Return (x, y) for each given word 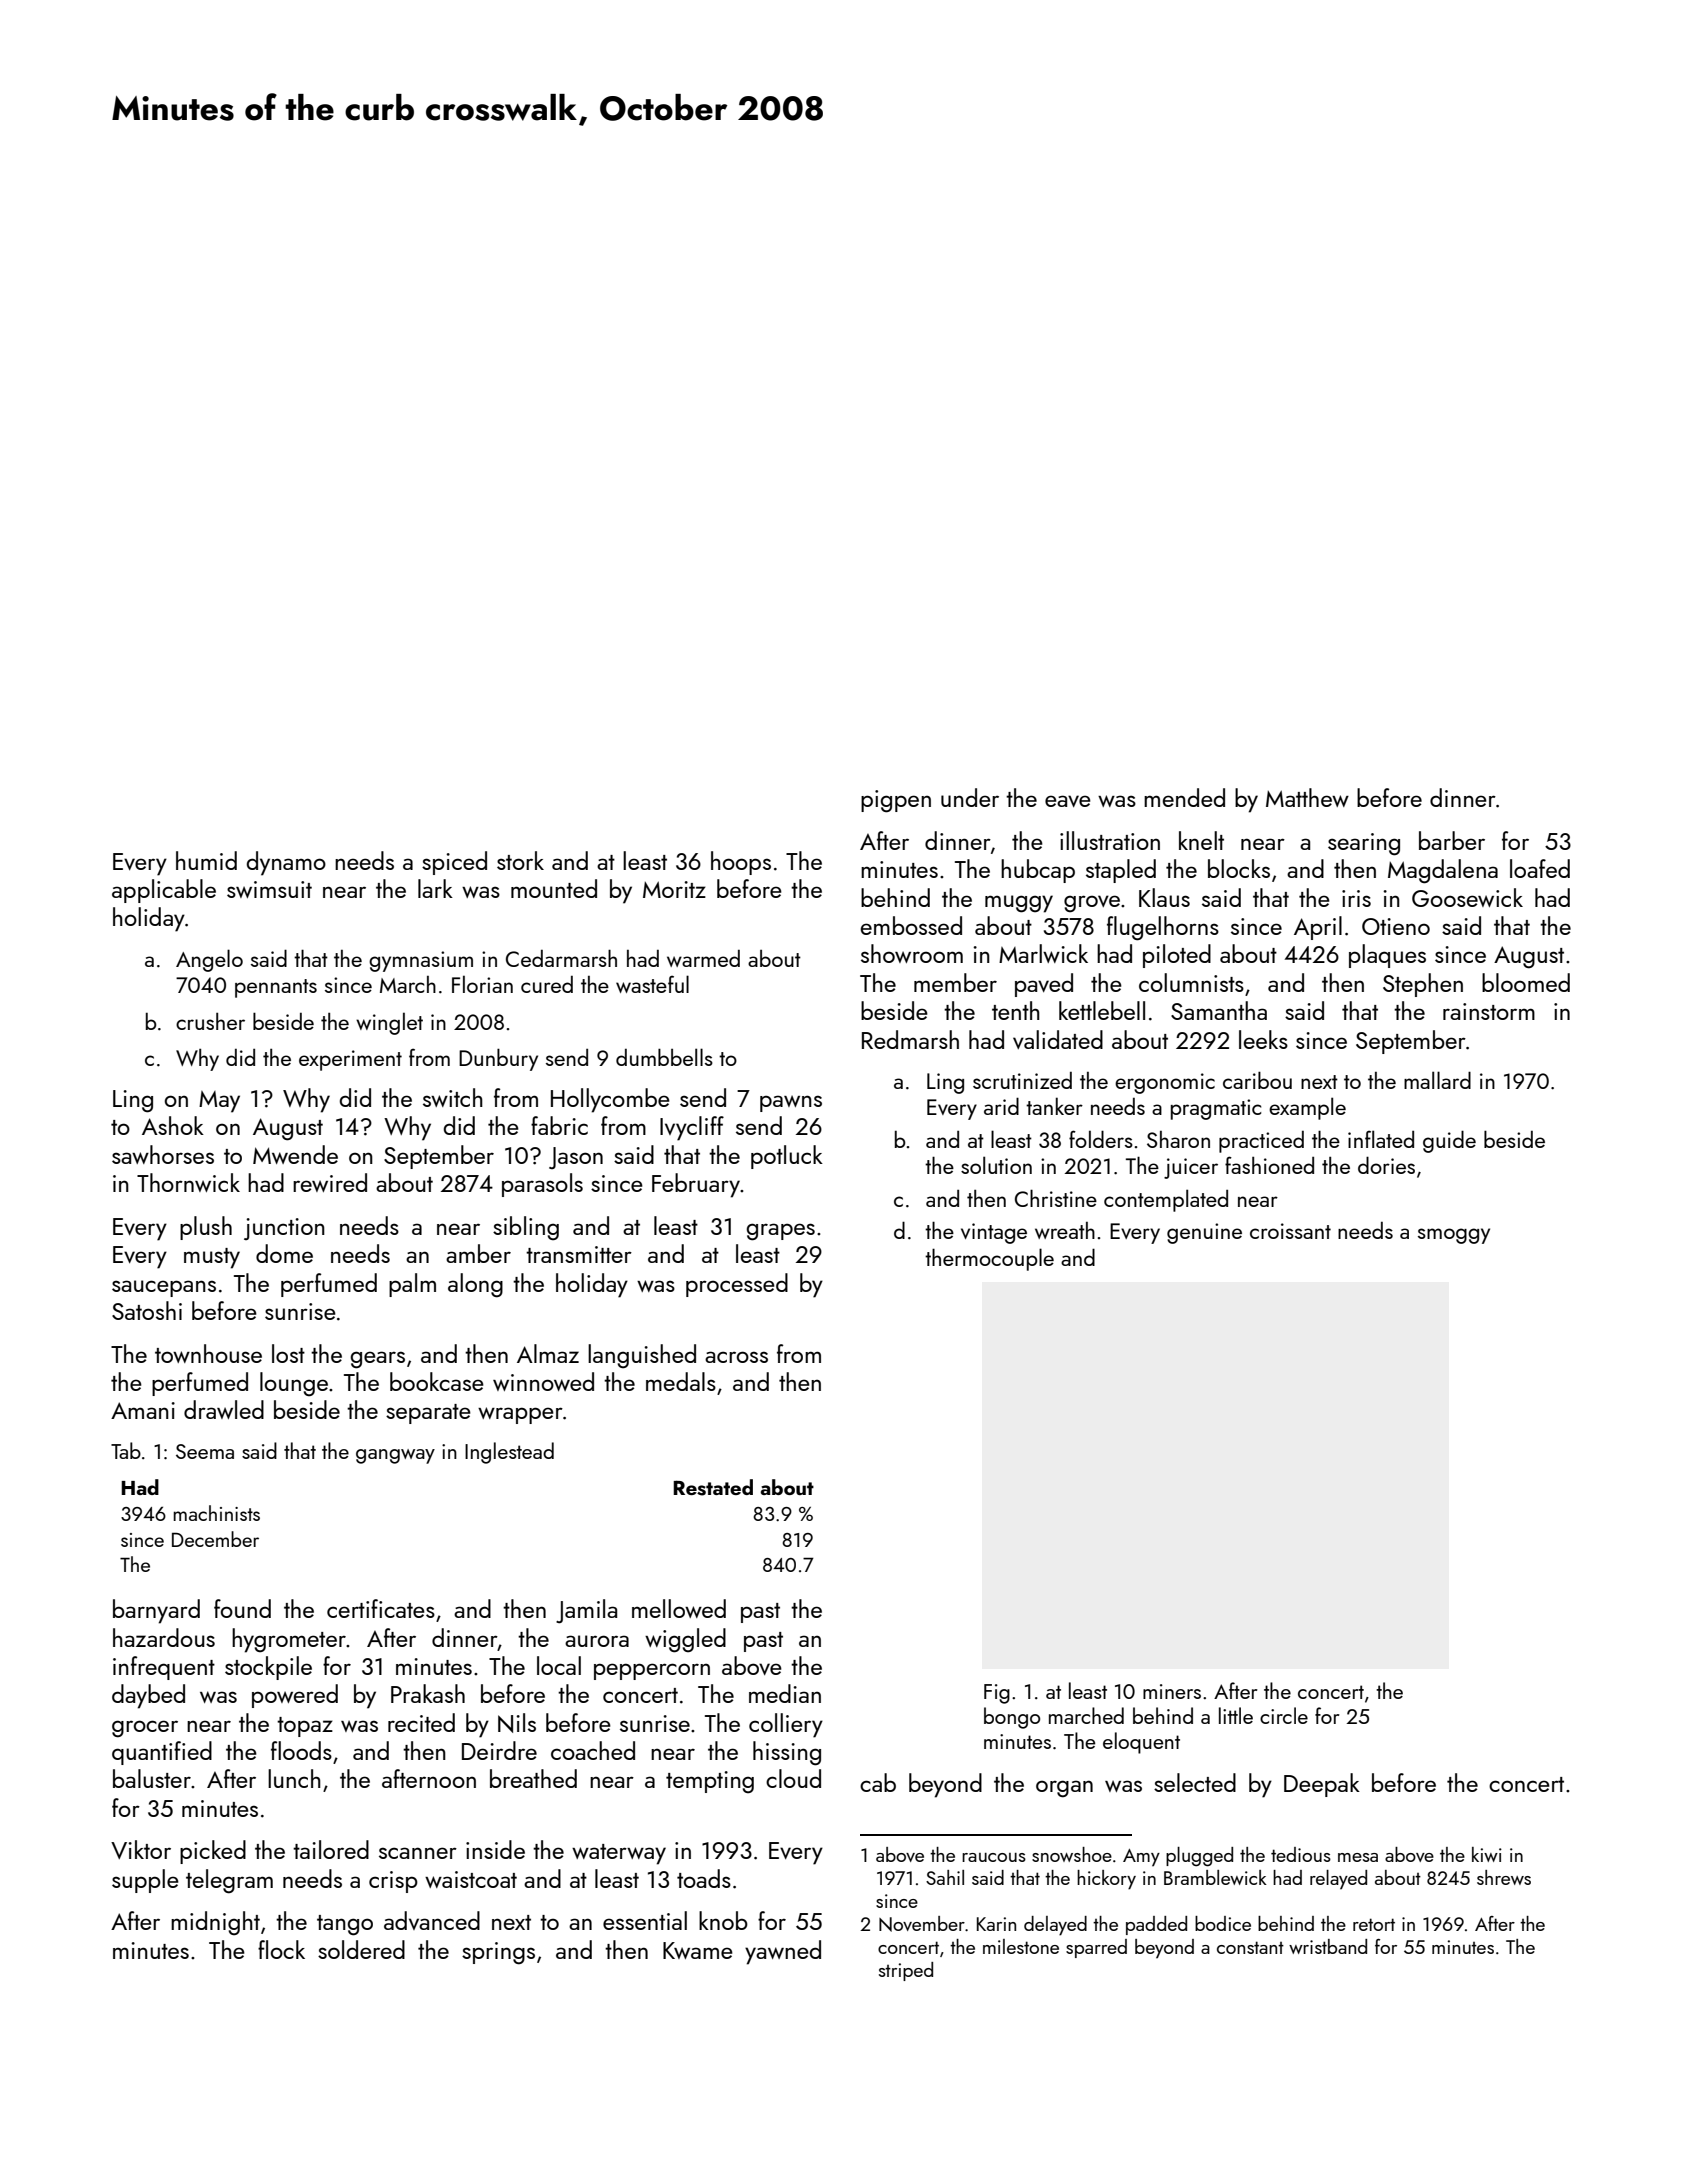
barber (1452, 840)
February (696, 1185)
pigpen (896, 801)
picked (213, 1852)
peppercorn (652, 1671)
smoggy (1454, 1236)
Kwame (698, 1950)
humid (206, 860)
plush (206, 1228)
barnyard (156, 1611)
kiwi (1487, 1854)
